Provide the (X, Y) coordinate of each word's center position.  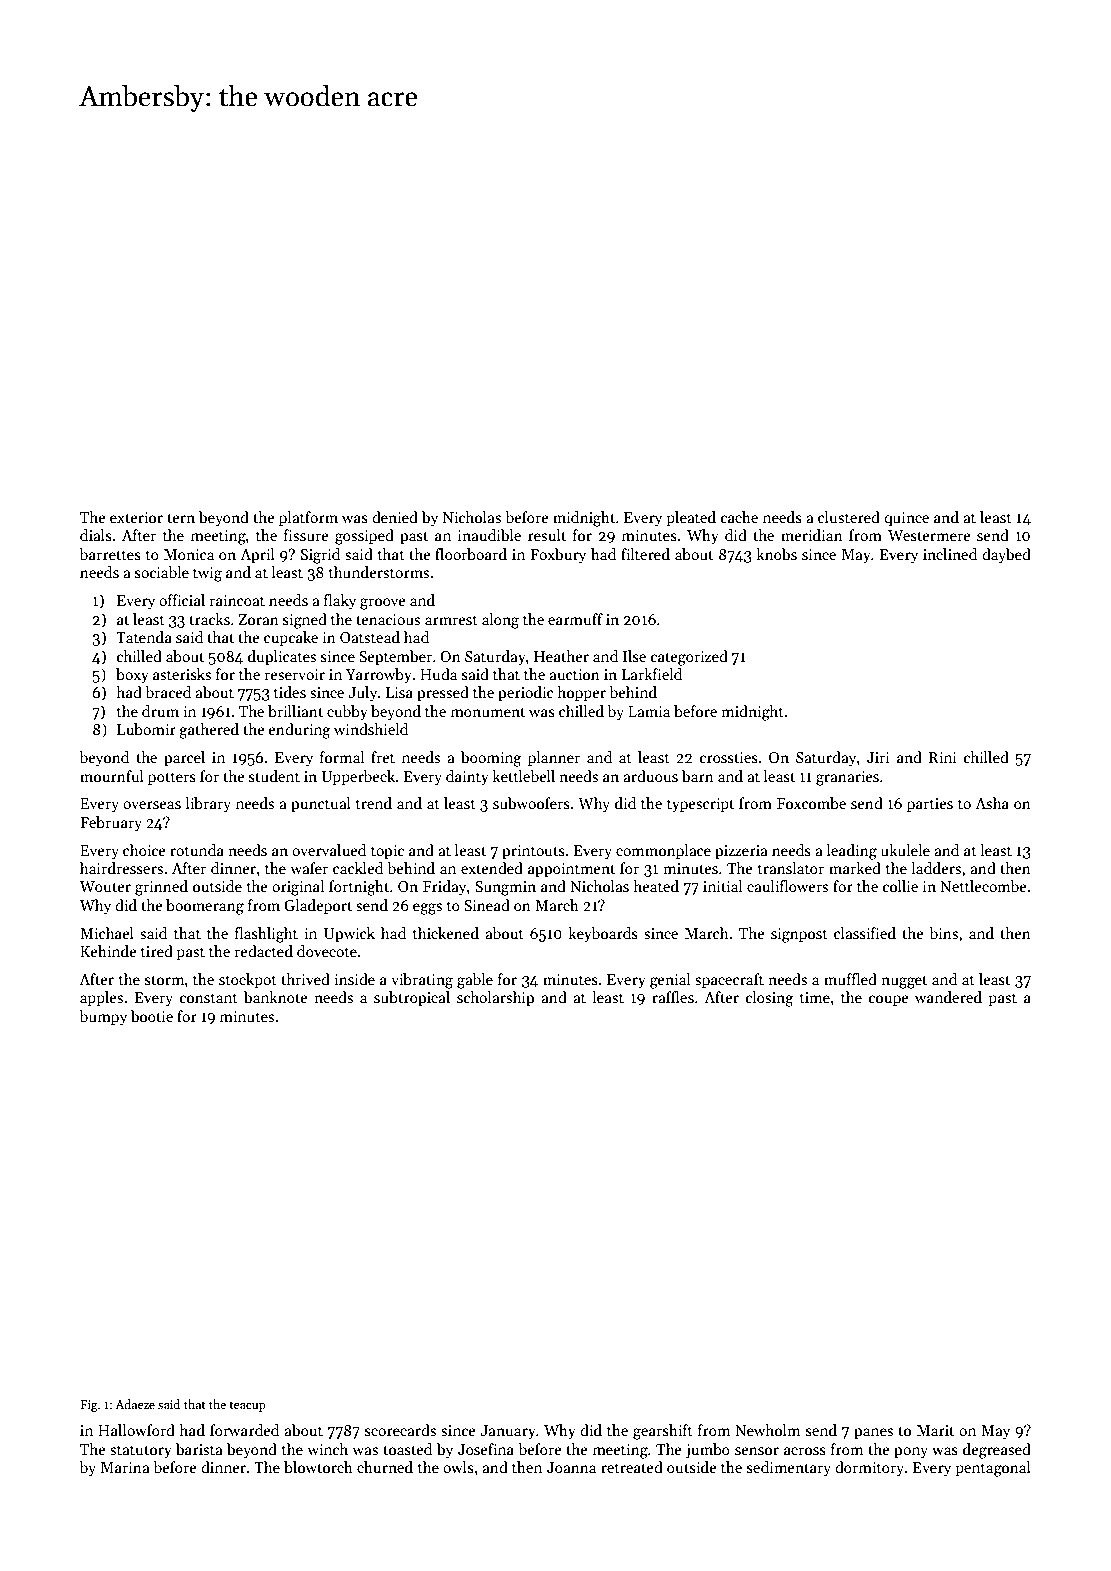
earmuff (575, 619)
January (508, 1432)
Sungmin (505, 888)
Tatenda (144, 637)
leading (852, 852)
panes (873, 1433)
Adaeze (135, 1404)
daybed (1006, 555)
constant (209, 998)
